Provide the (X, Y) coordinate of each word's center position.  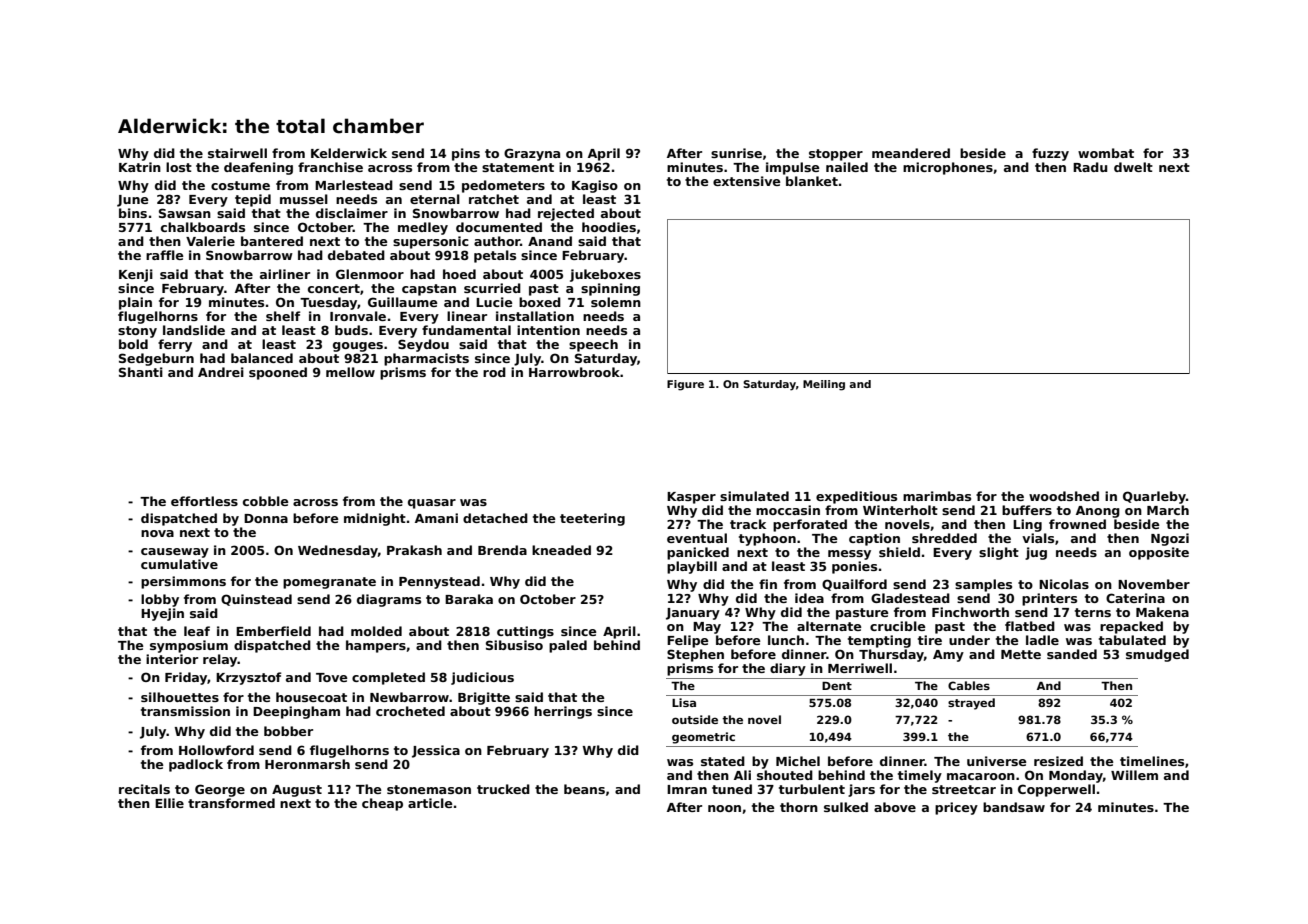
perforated (810, 525)
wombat (1106, 153)
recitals (144, 789)
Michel (798, 761)
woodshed (1064, 496)
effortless (204, 501)
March (1168, 510)
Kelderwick (349, 153)
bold (133, 344)
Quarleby (1154, 497)
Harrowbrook (574, 372)
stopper (836, 155)
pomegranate (329, 583)
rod (494, 372)
